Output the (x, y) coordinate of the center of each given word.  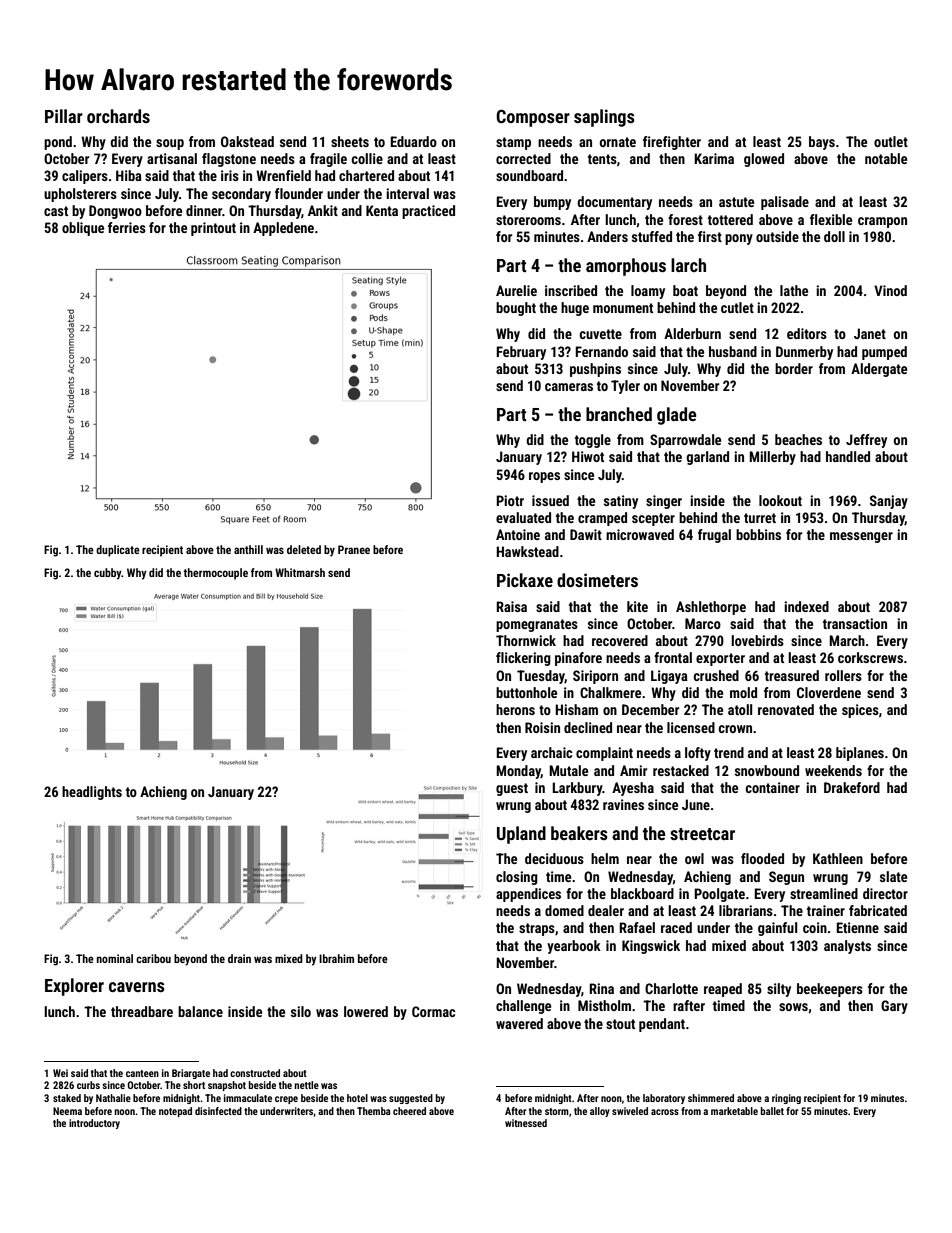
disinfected (218, 1111)
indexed (806, 606)
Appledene (283, 229)
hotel (357, 1098)
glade (676, 416)
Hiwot (588, 456)
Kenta (382, 210)
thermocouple (215, 574)
